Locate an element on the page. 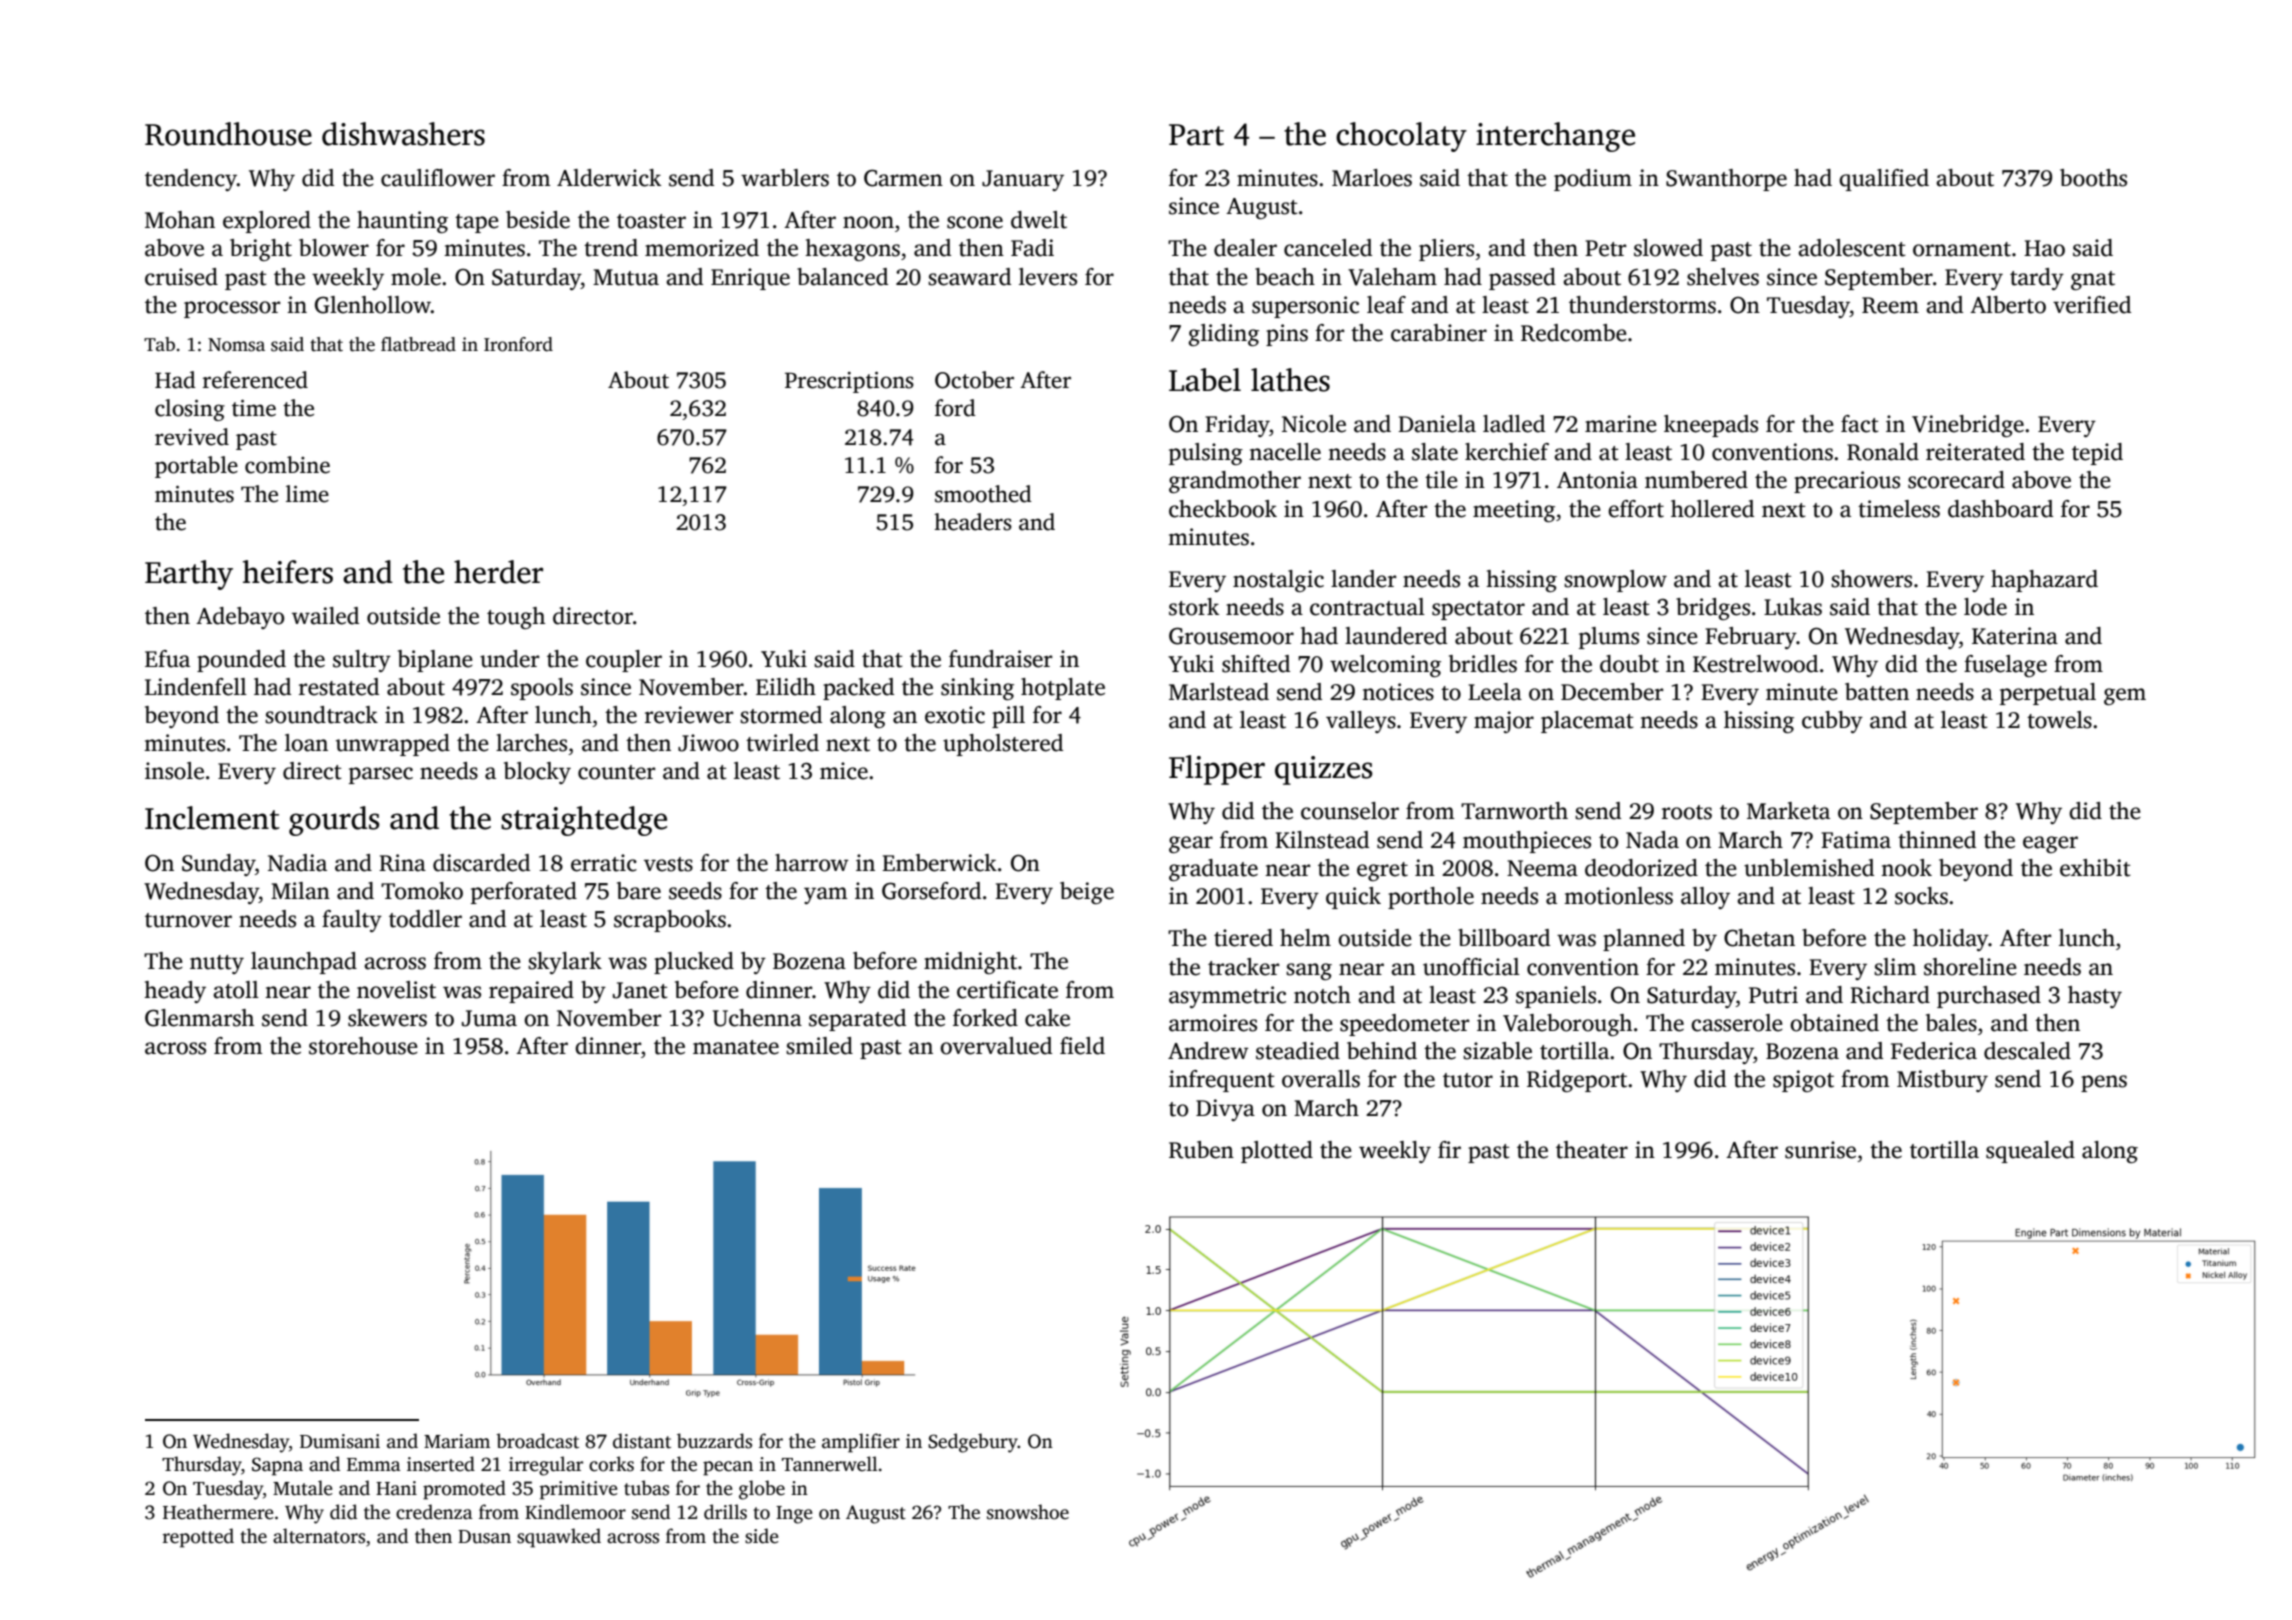 The image size is (2292, 1620). processor is located at coordinates (232, 309).
